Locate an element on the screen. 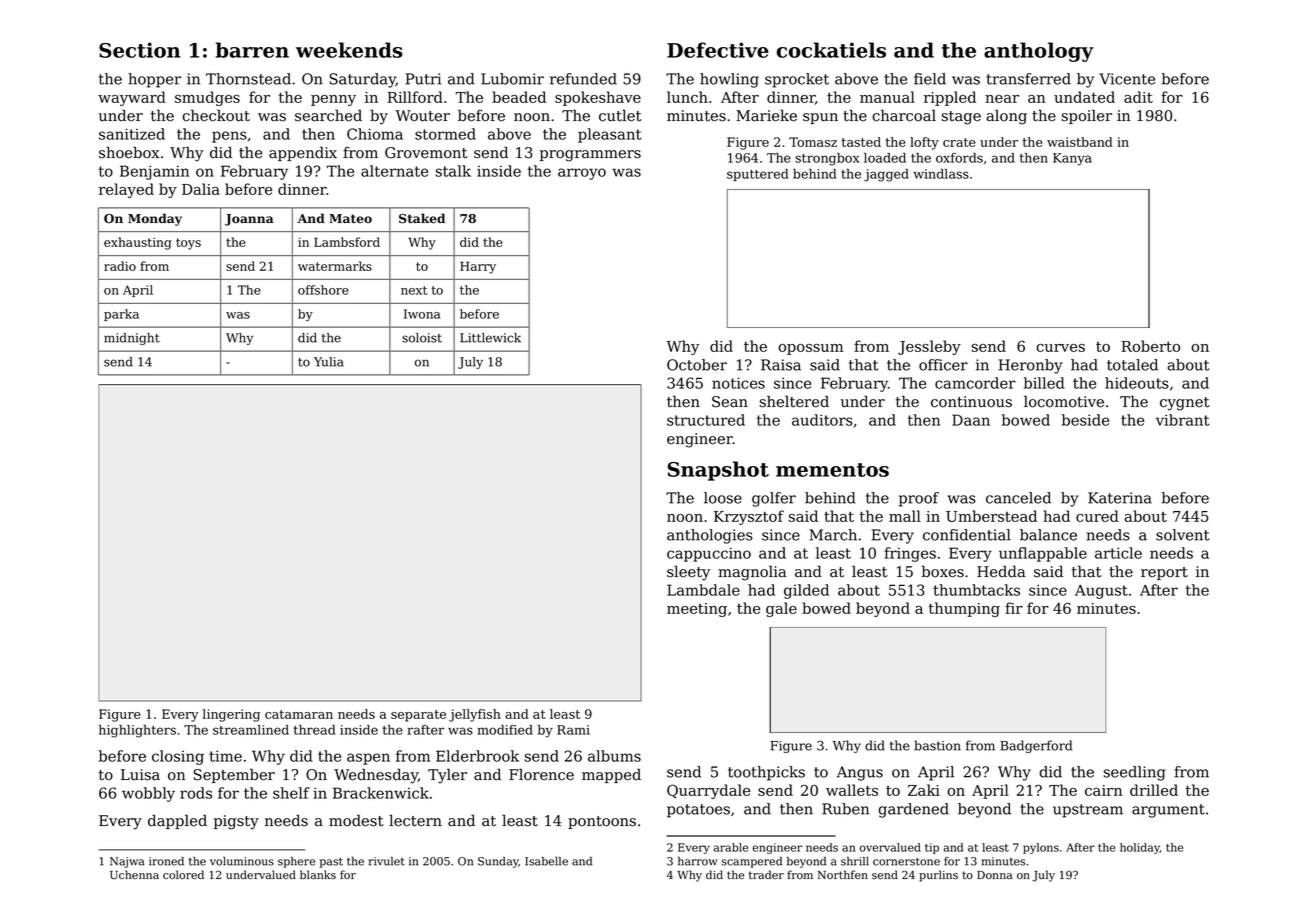 This screenshot has width=1308, height=924. boxes is located at coordinates (943, 571).
